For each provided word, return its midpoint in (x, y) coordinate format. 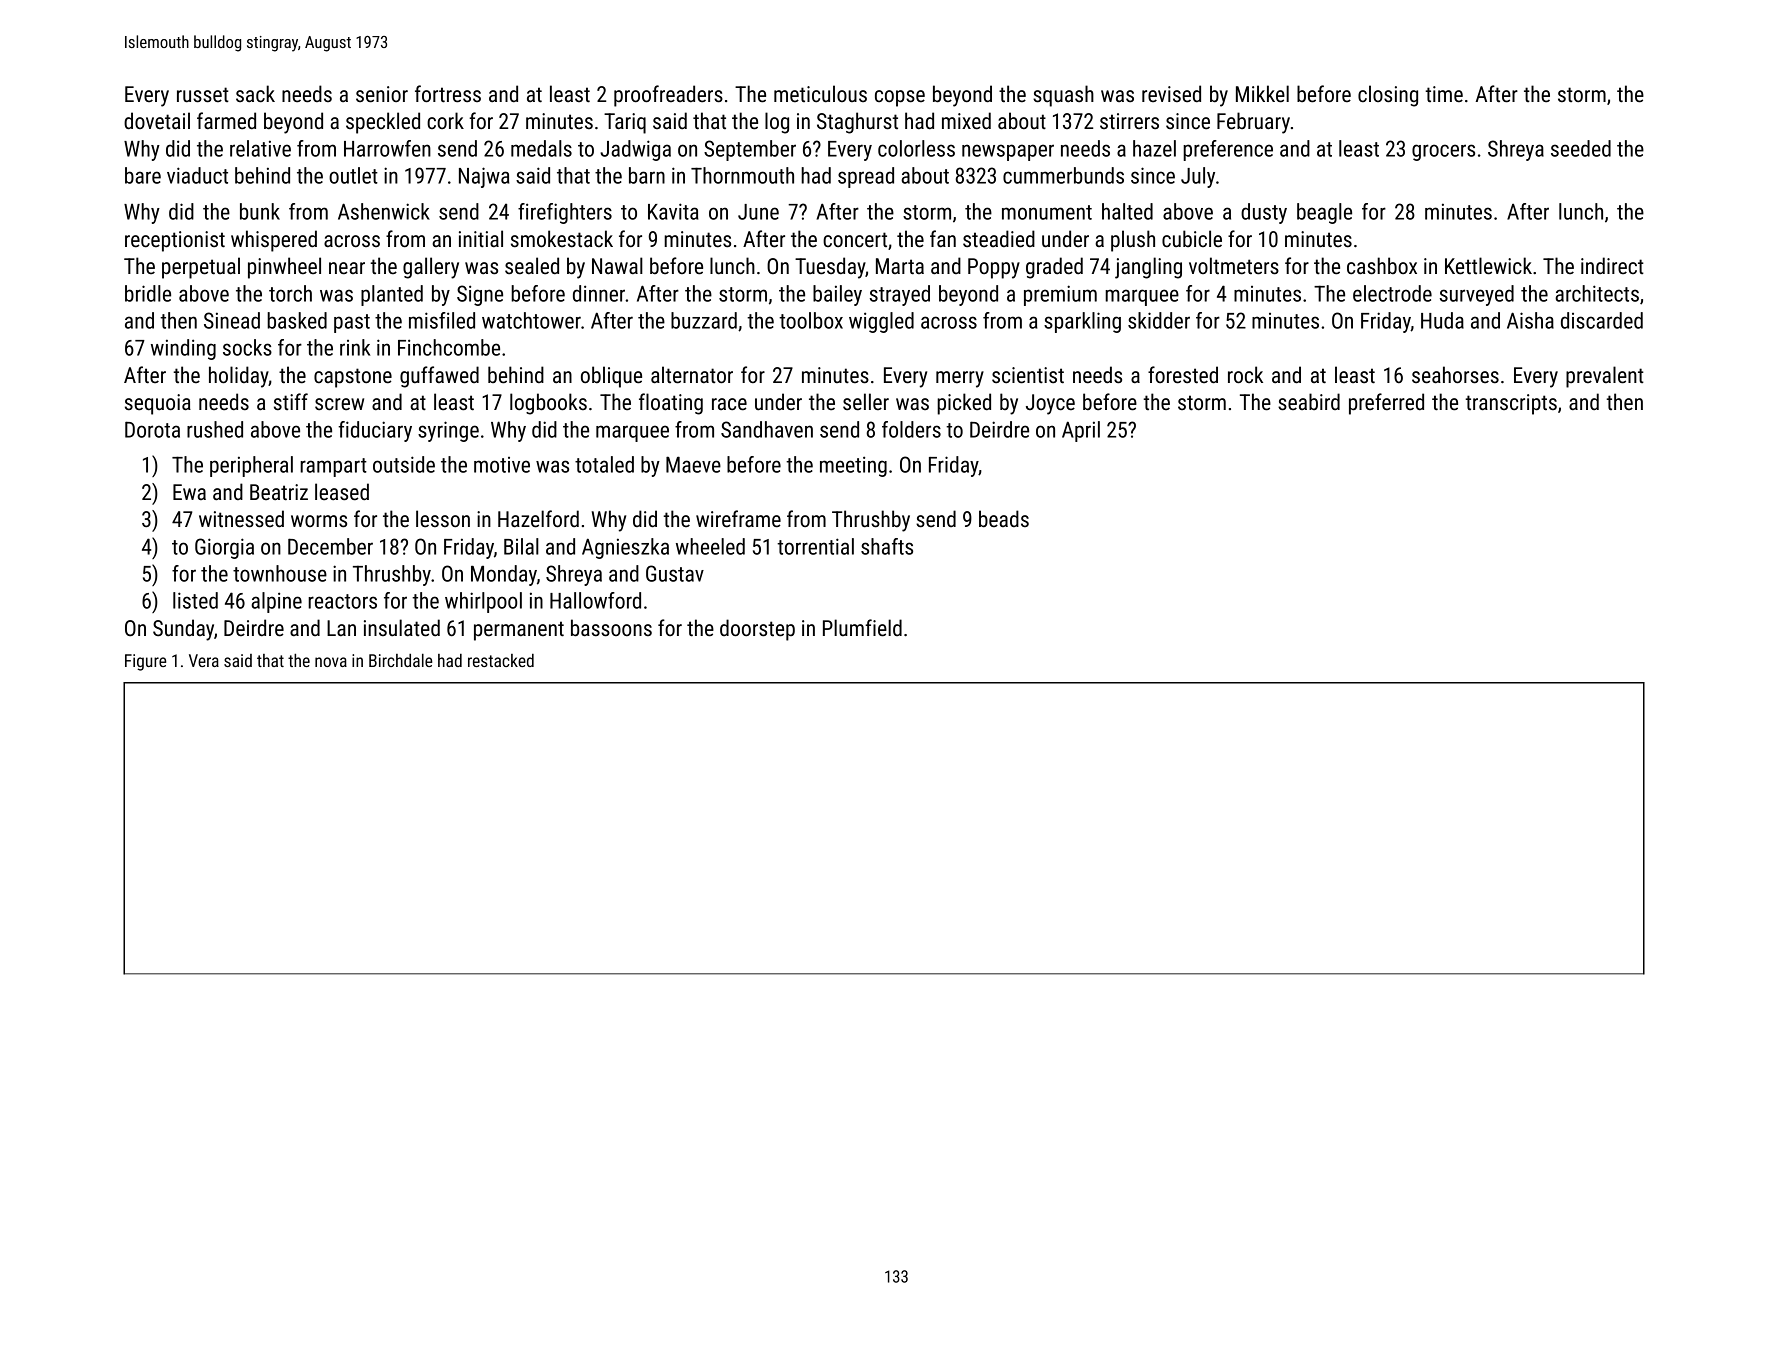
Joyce (1050, 404)
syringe (448, 431)
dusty (1264, 213)
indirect (1612, 265)
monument (1047, 212)
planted (392, 295)
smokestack (562, 239)
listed (195, 600)
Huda (1442, 320)
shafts (887, 546)
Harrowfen (387, 148)
